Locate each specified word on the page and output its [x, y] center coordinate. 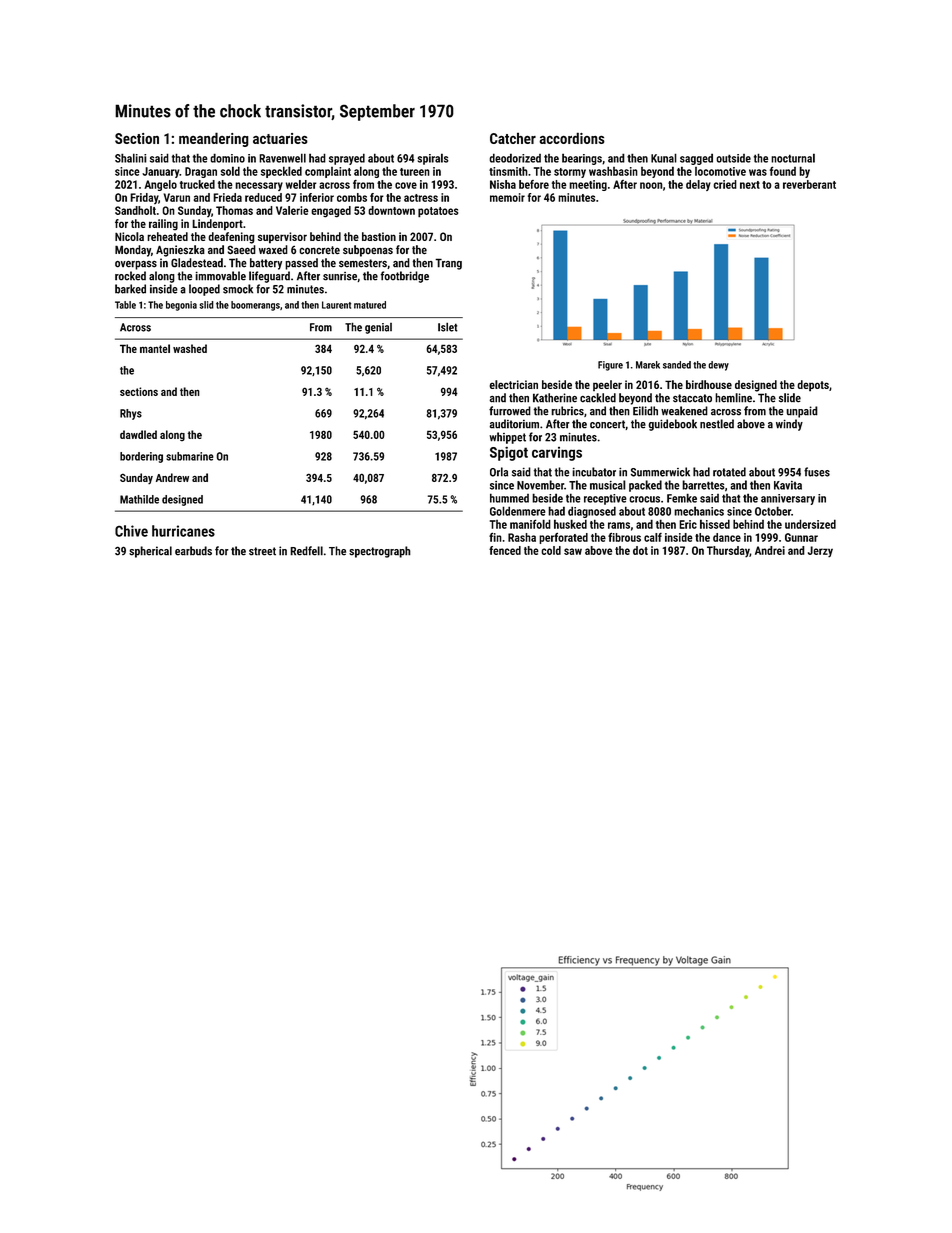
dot [640, 550]
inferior [317, 197]
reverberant [809, 184]
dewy [718, 366]
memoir [507, 197]
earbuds [193, 551]
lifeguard [269, 277]
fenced [505, 550]
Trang [448, 264]
